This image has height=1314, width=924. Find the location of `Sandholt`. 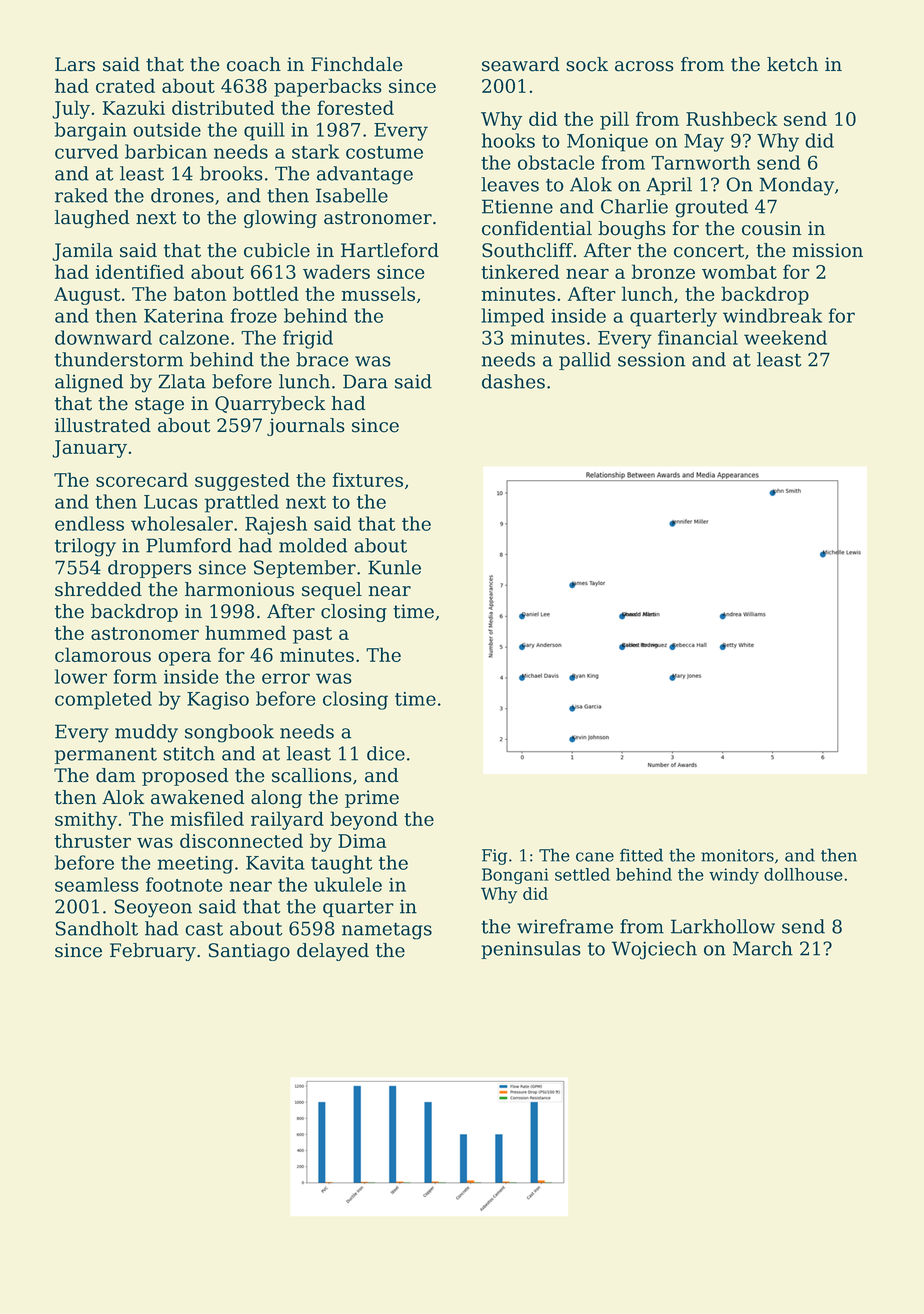

Sandholt is located at coordinates (97, 928).
